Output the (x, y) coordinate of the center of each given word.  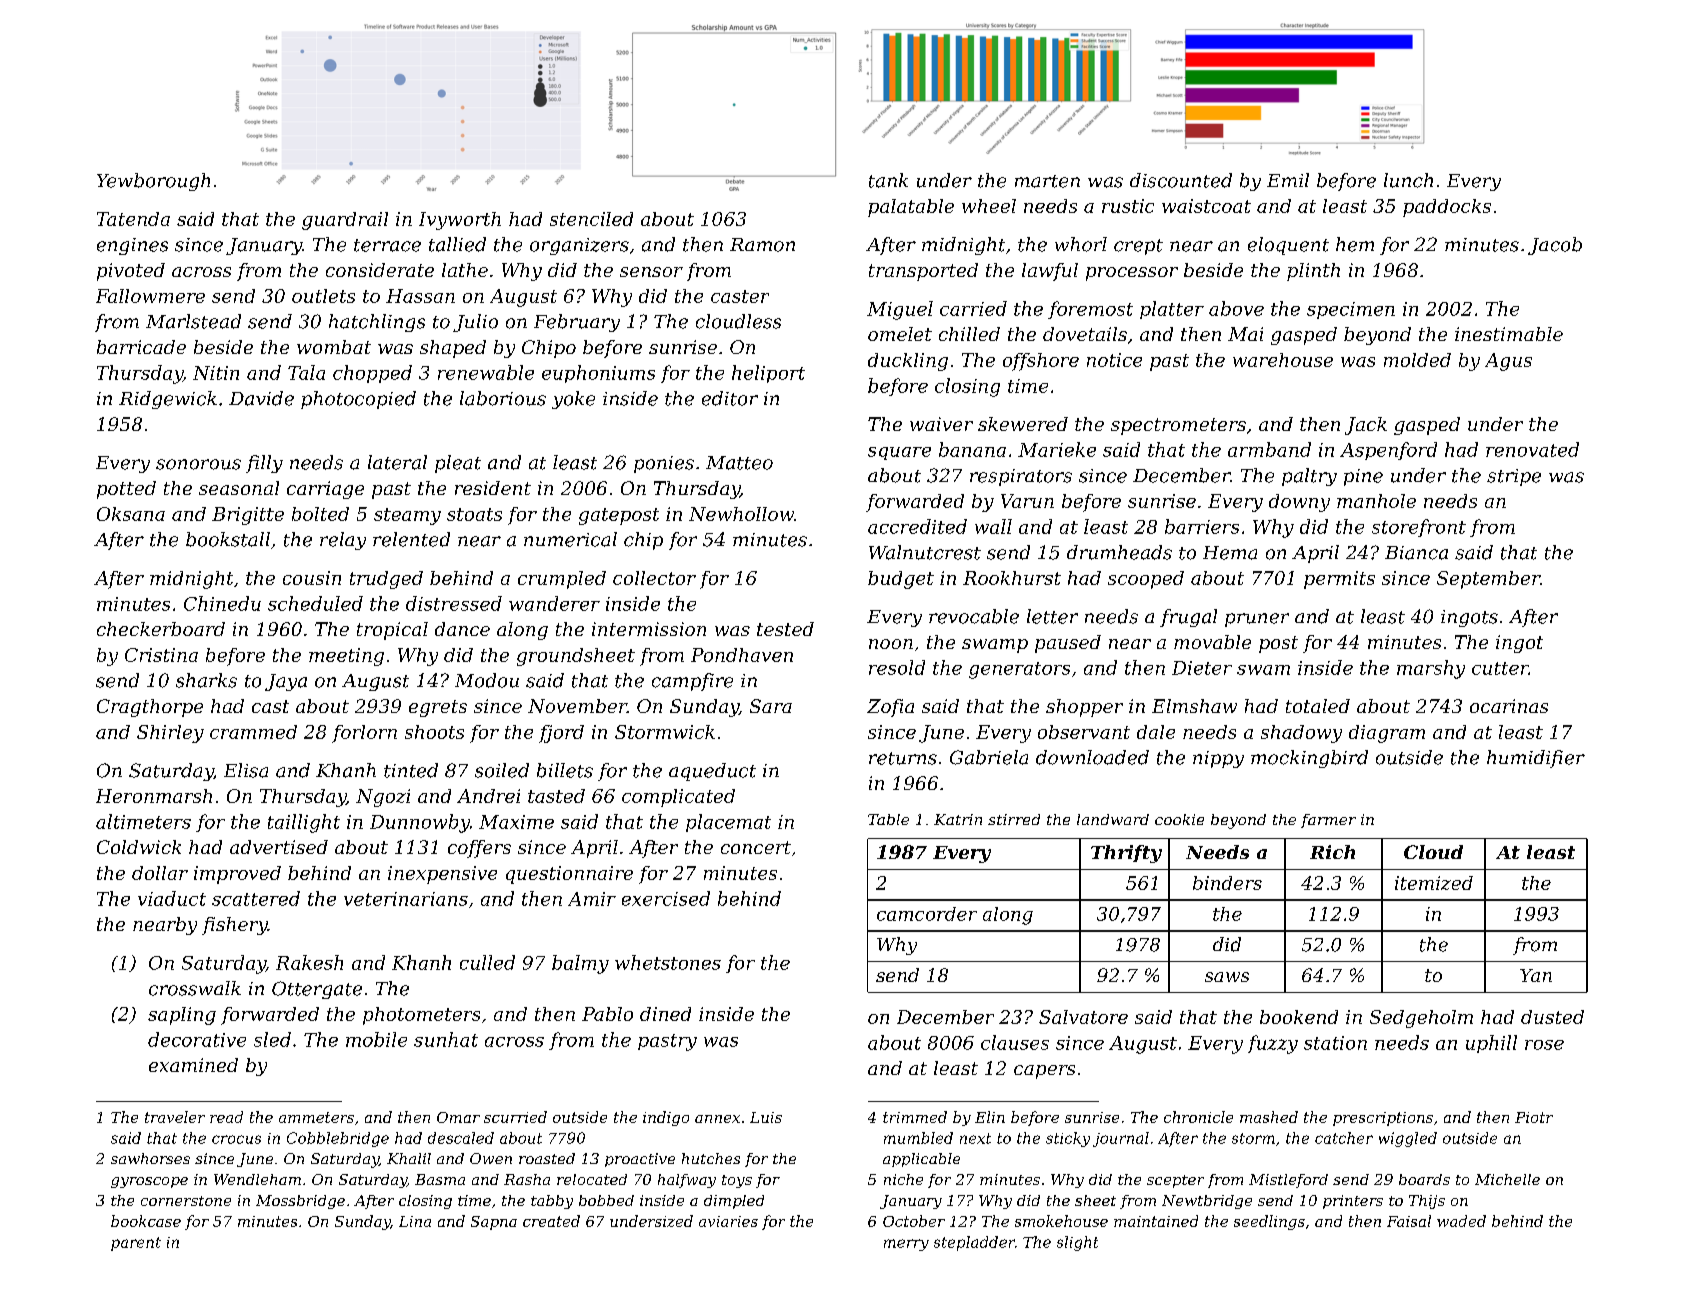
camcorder (927, 914)
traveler (175, 1117)
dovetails (1085, 334)
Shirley (170, 734)
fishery (235, 926)
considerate (380, 270)
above (1236, 308)
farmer (1328, 821)
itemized (1434, 883)
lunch (1408, 180)
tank (888, 180)
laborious (503, 398)
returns (903, 758)
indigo (666, 1118)
